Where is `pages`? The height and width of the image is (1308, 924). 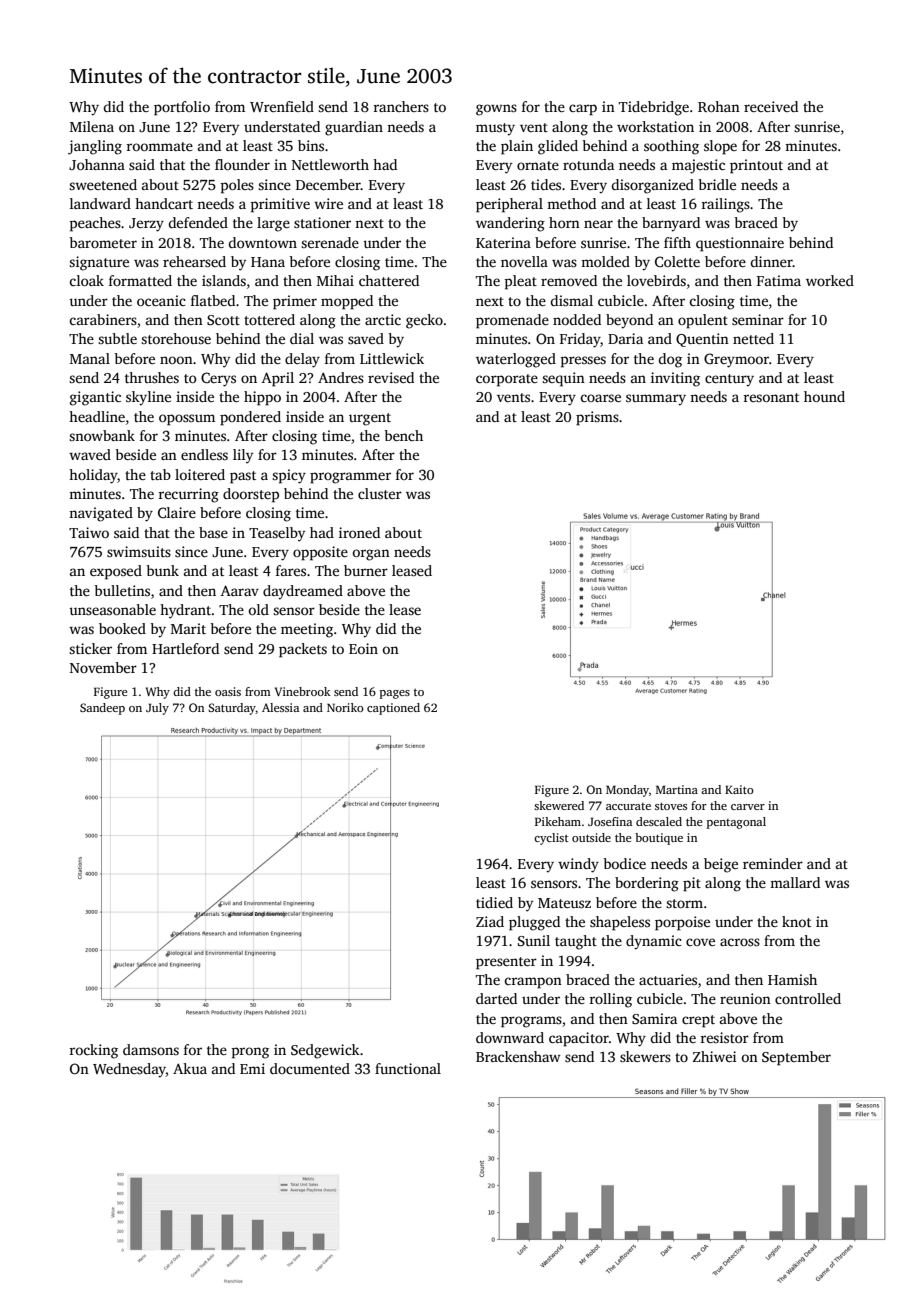 pages is located at coordinates (395, 694).
